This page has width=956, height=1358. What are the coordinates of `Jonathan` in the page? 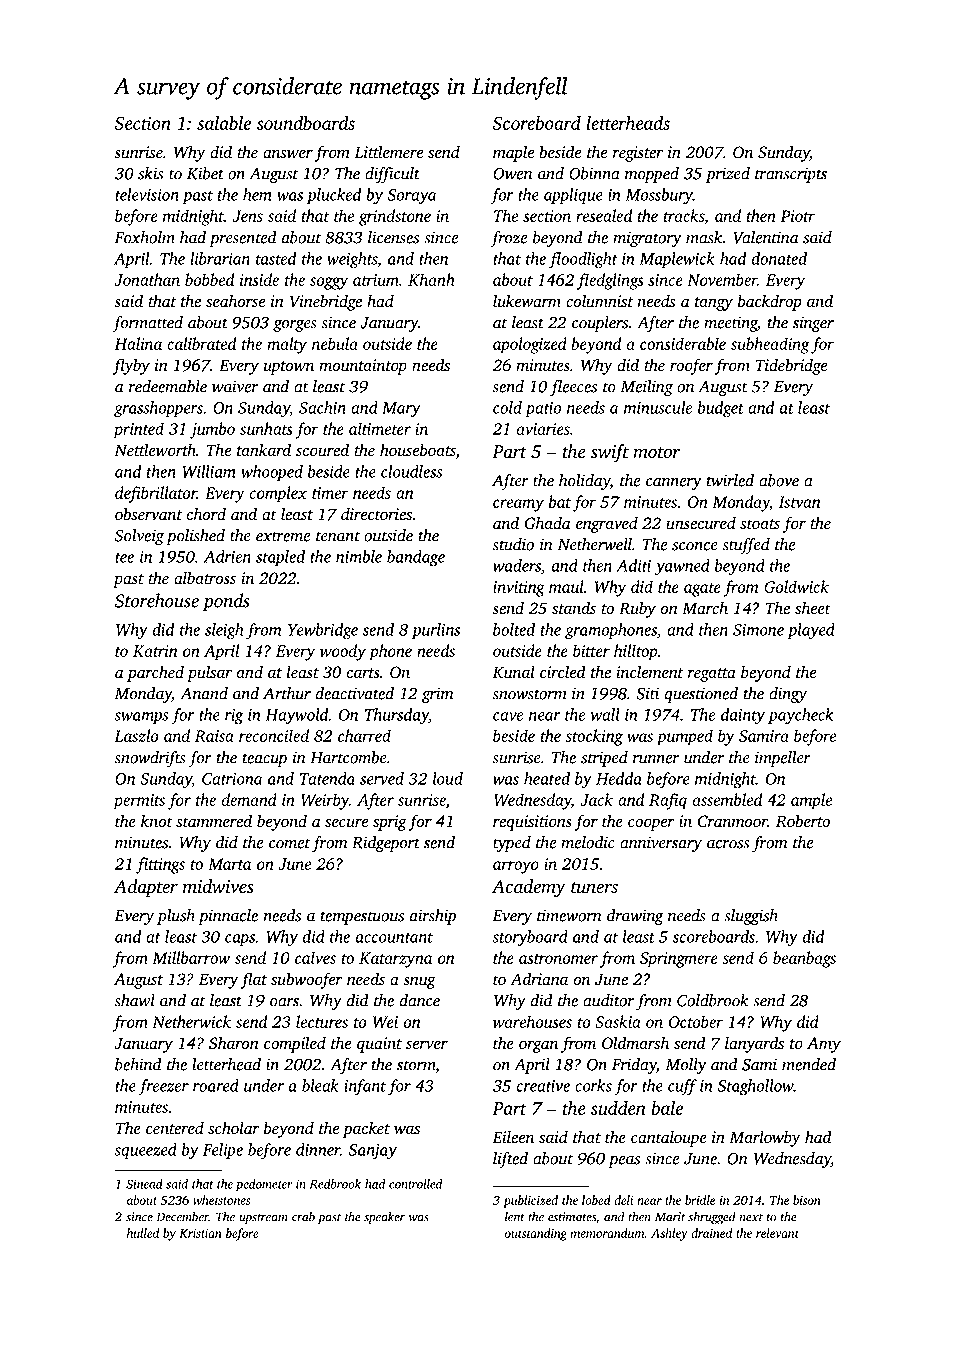 It's located at (147, 279).
